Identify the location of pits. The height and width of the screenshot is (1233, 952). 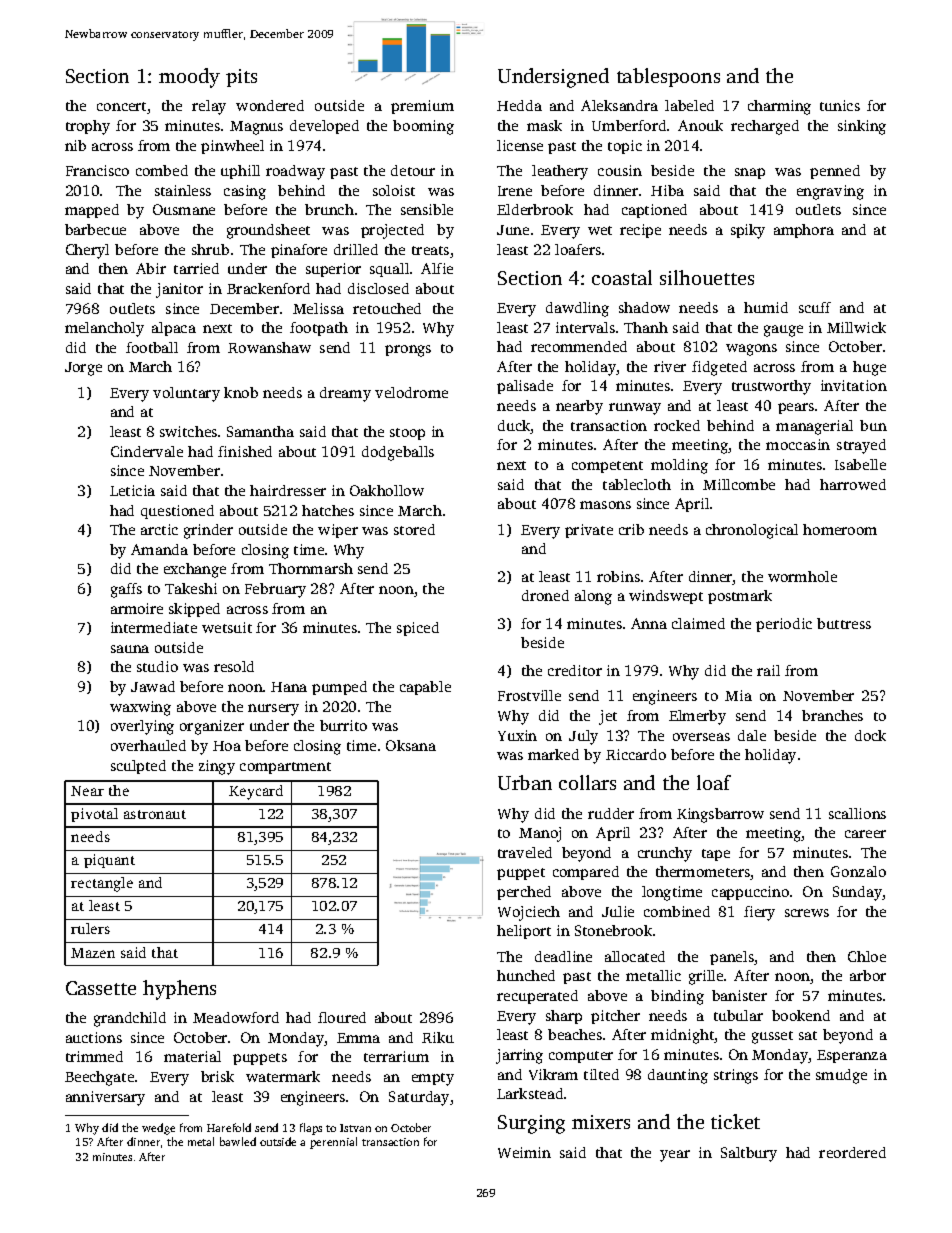
(241, 78).
